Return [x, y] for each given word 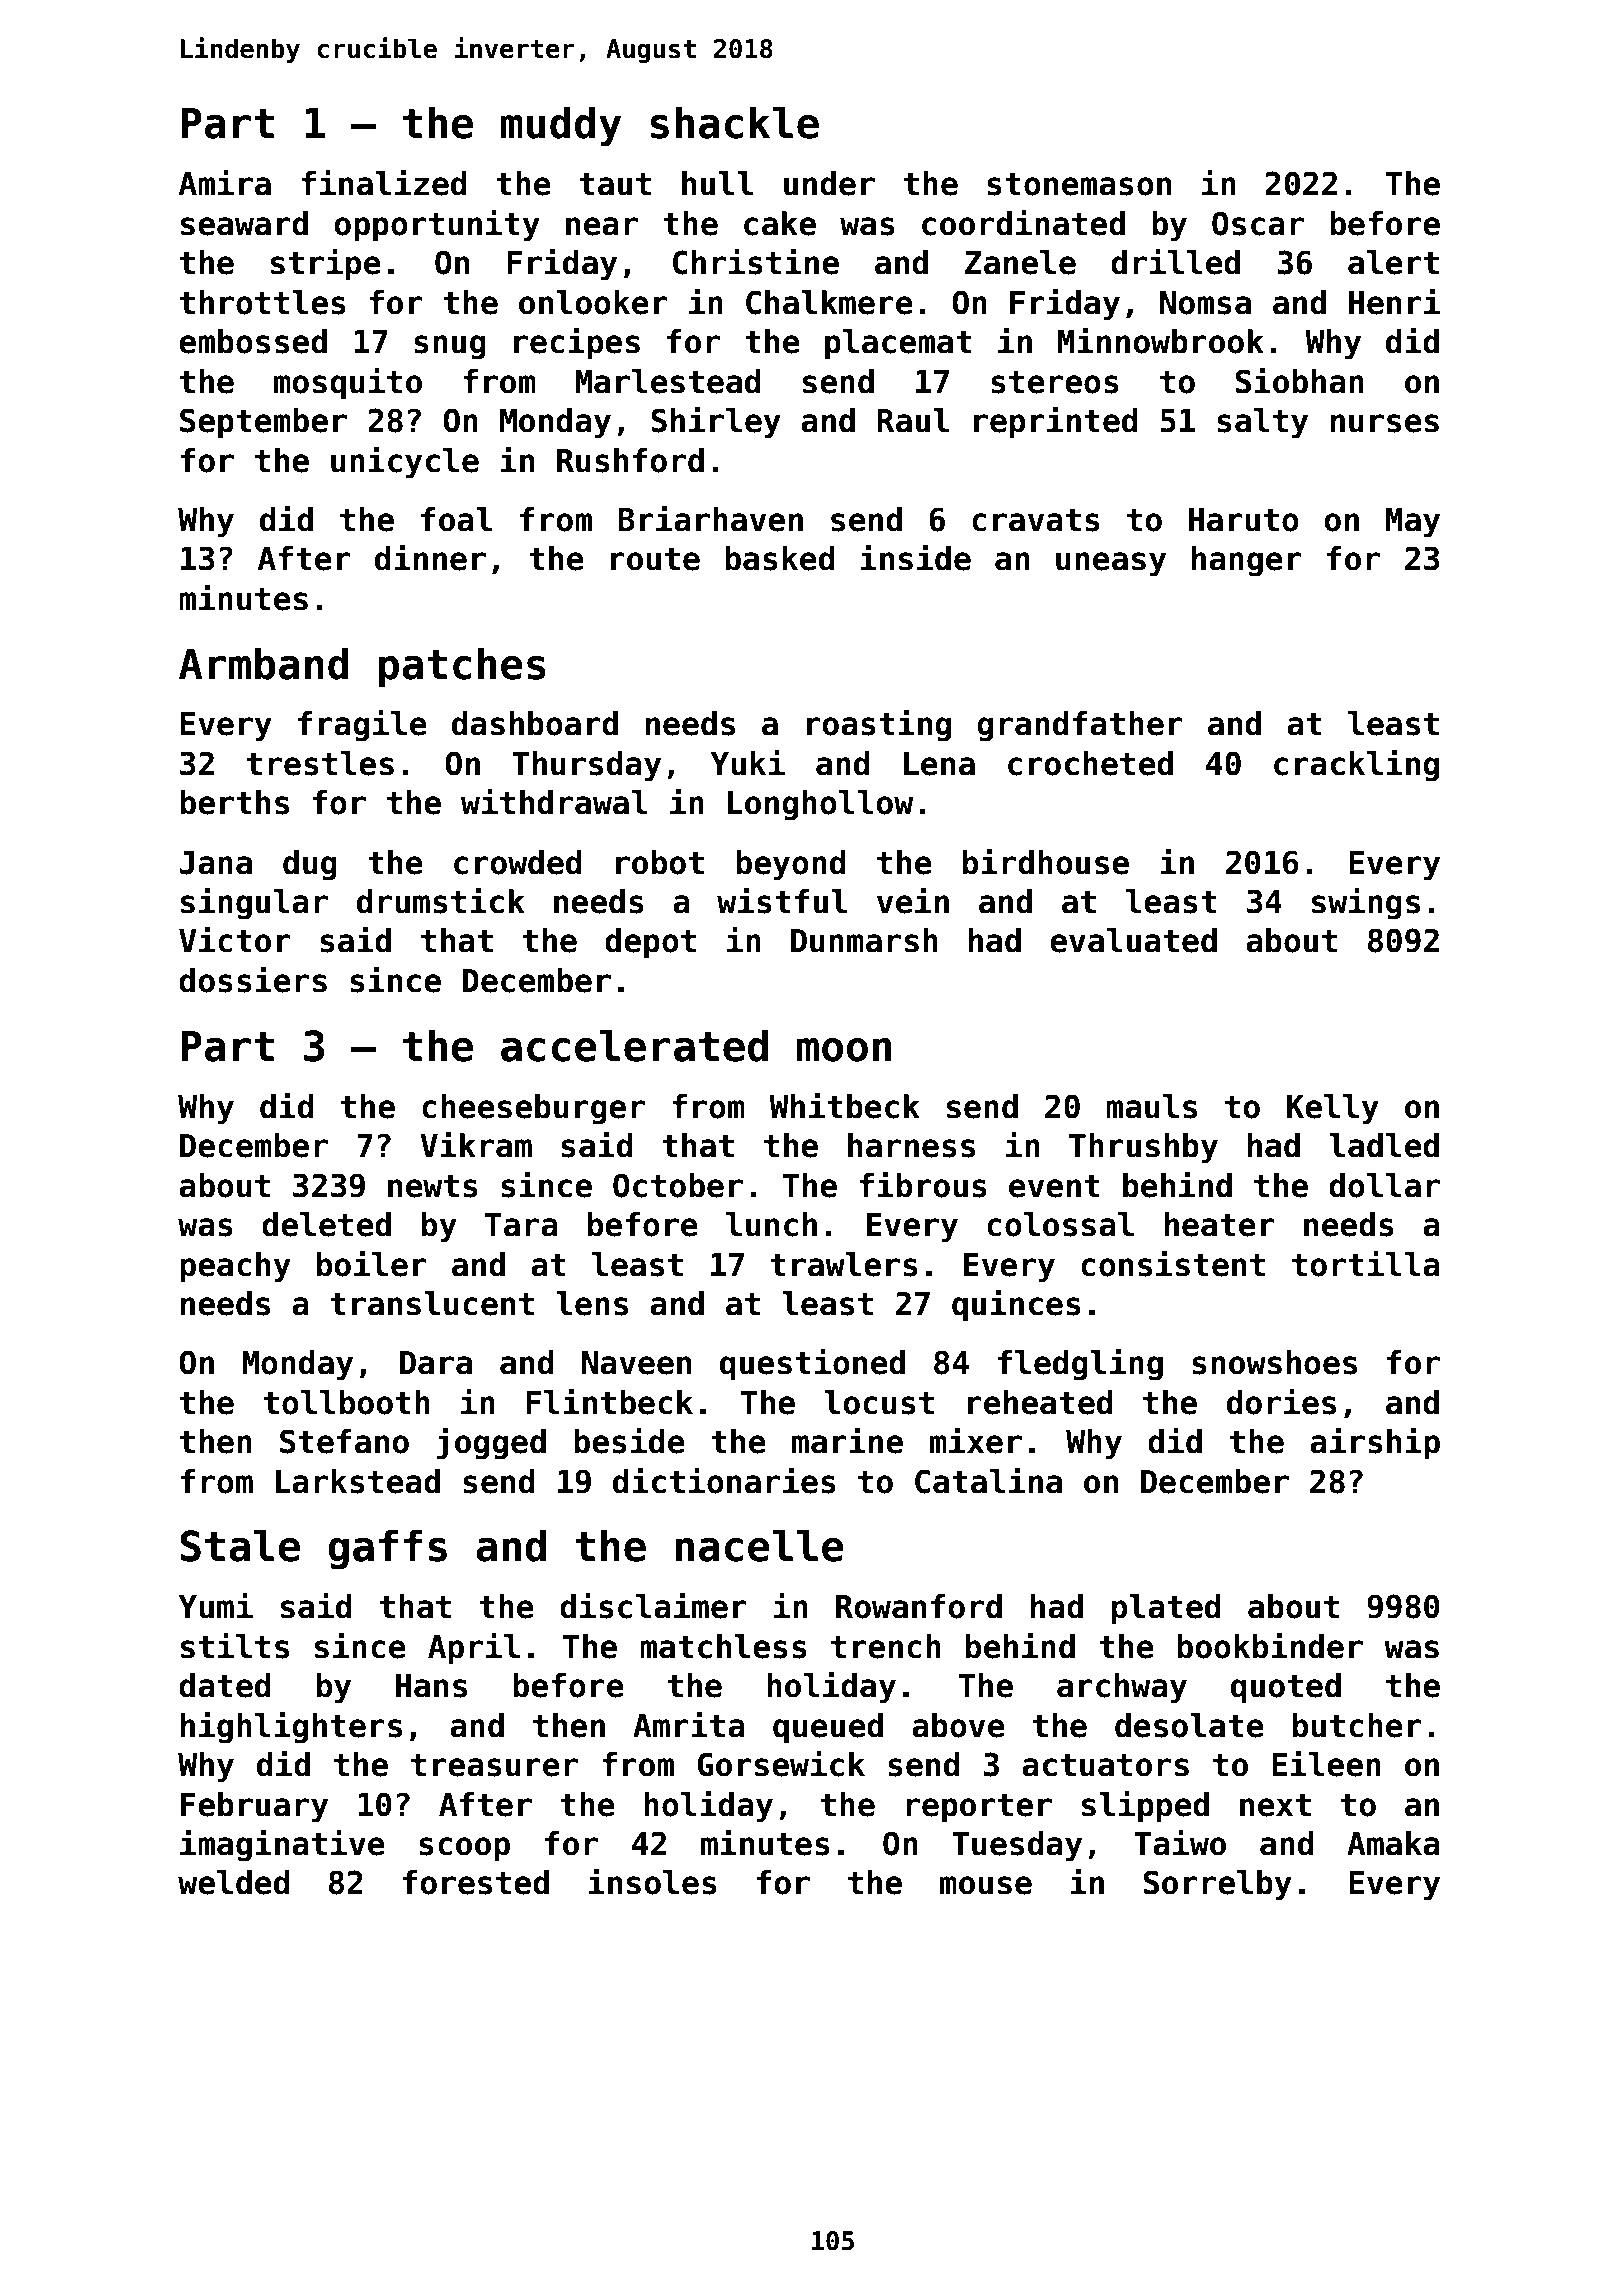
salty [1262, 423]
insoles [653, 1881]
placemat [898, 344]
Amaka [1393, 1843]
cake [780, 223]
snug [450, 347]
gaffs [387, 1549]
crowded [518, 862]
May [1413, 523]
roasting [879, 725]
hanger [1247, 561]
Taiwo [1180, 1842]
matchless [723, 1646]
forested [476, 1882]
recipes [577, 343]
